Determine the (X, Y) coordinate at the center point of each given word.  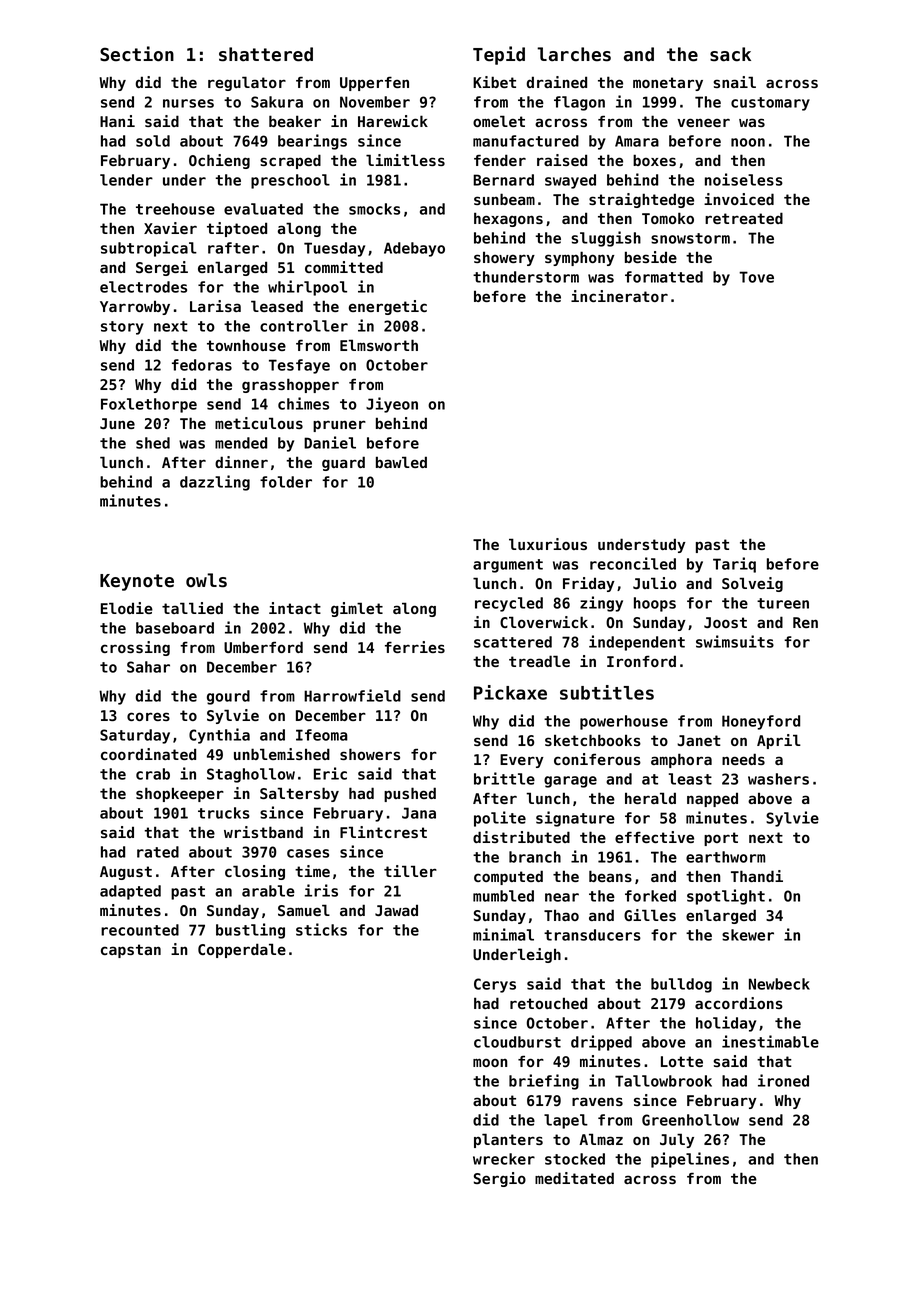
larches (574, 54)
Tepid (499, 55)
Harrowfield (352, 695)
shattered (266, 54)
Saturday (135, 736)
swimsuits (735, 641)
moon (490, 1062)
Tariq (734, 565)
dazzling (215, 483)
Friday (589, 584)
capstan (131, 951)
